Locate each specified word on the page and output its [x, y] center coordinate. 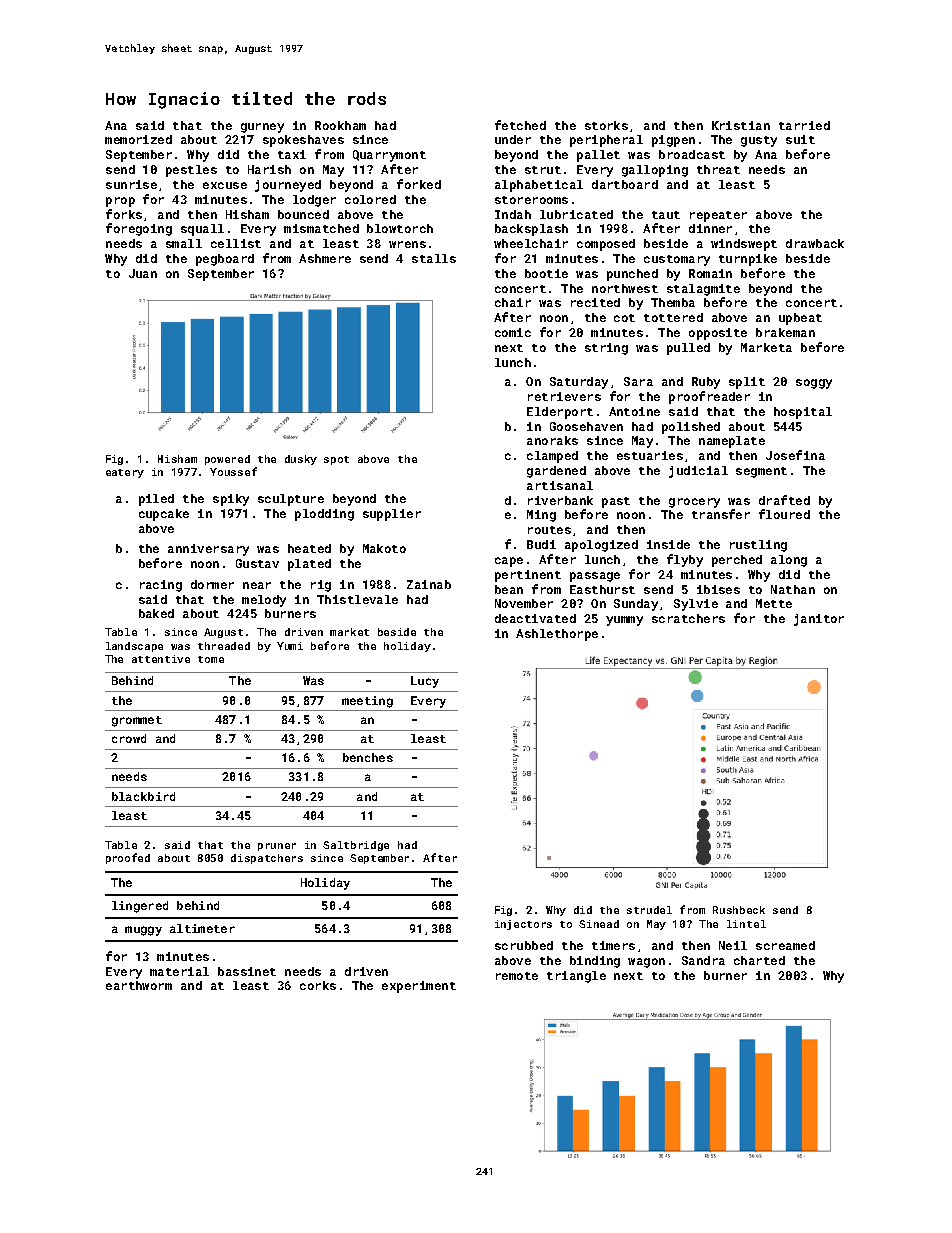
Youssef [233, 471]
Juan [143, 273]
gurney [262, 128]
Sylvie [696, 605]
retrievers [564, 396]
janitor [819, 620]
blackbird [143, 796]
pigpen [673, 141]
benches [368, 757]
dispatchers [267, 859]
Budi [541, 544]
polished [691, 428]
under [513, 139]
